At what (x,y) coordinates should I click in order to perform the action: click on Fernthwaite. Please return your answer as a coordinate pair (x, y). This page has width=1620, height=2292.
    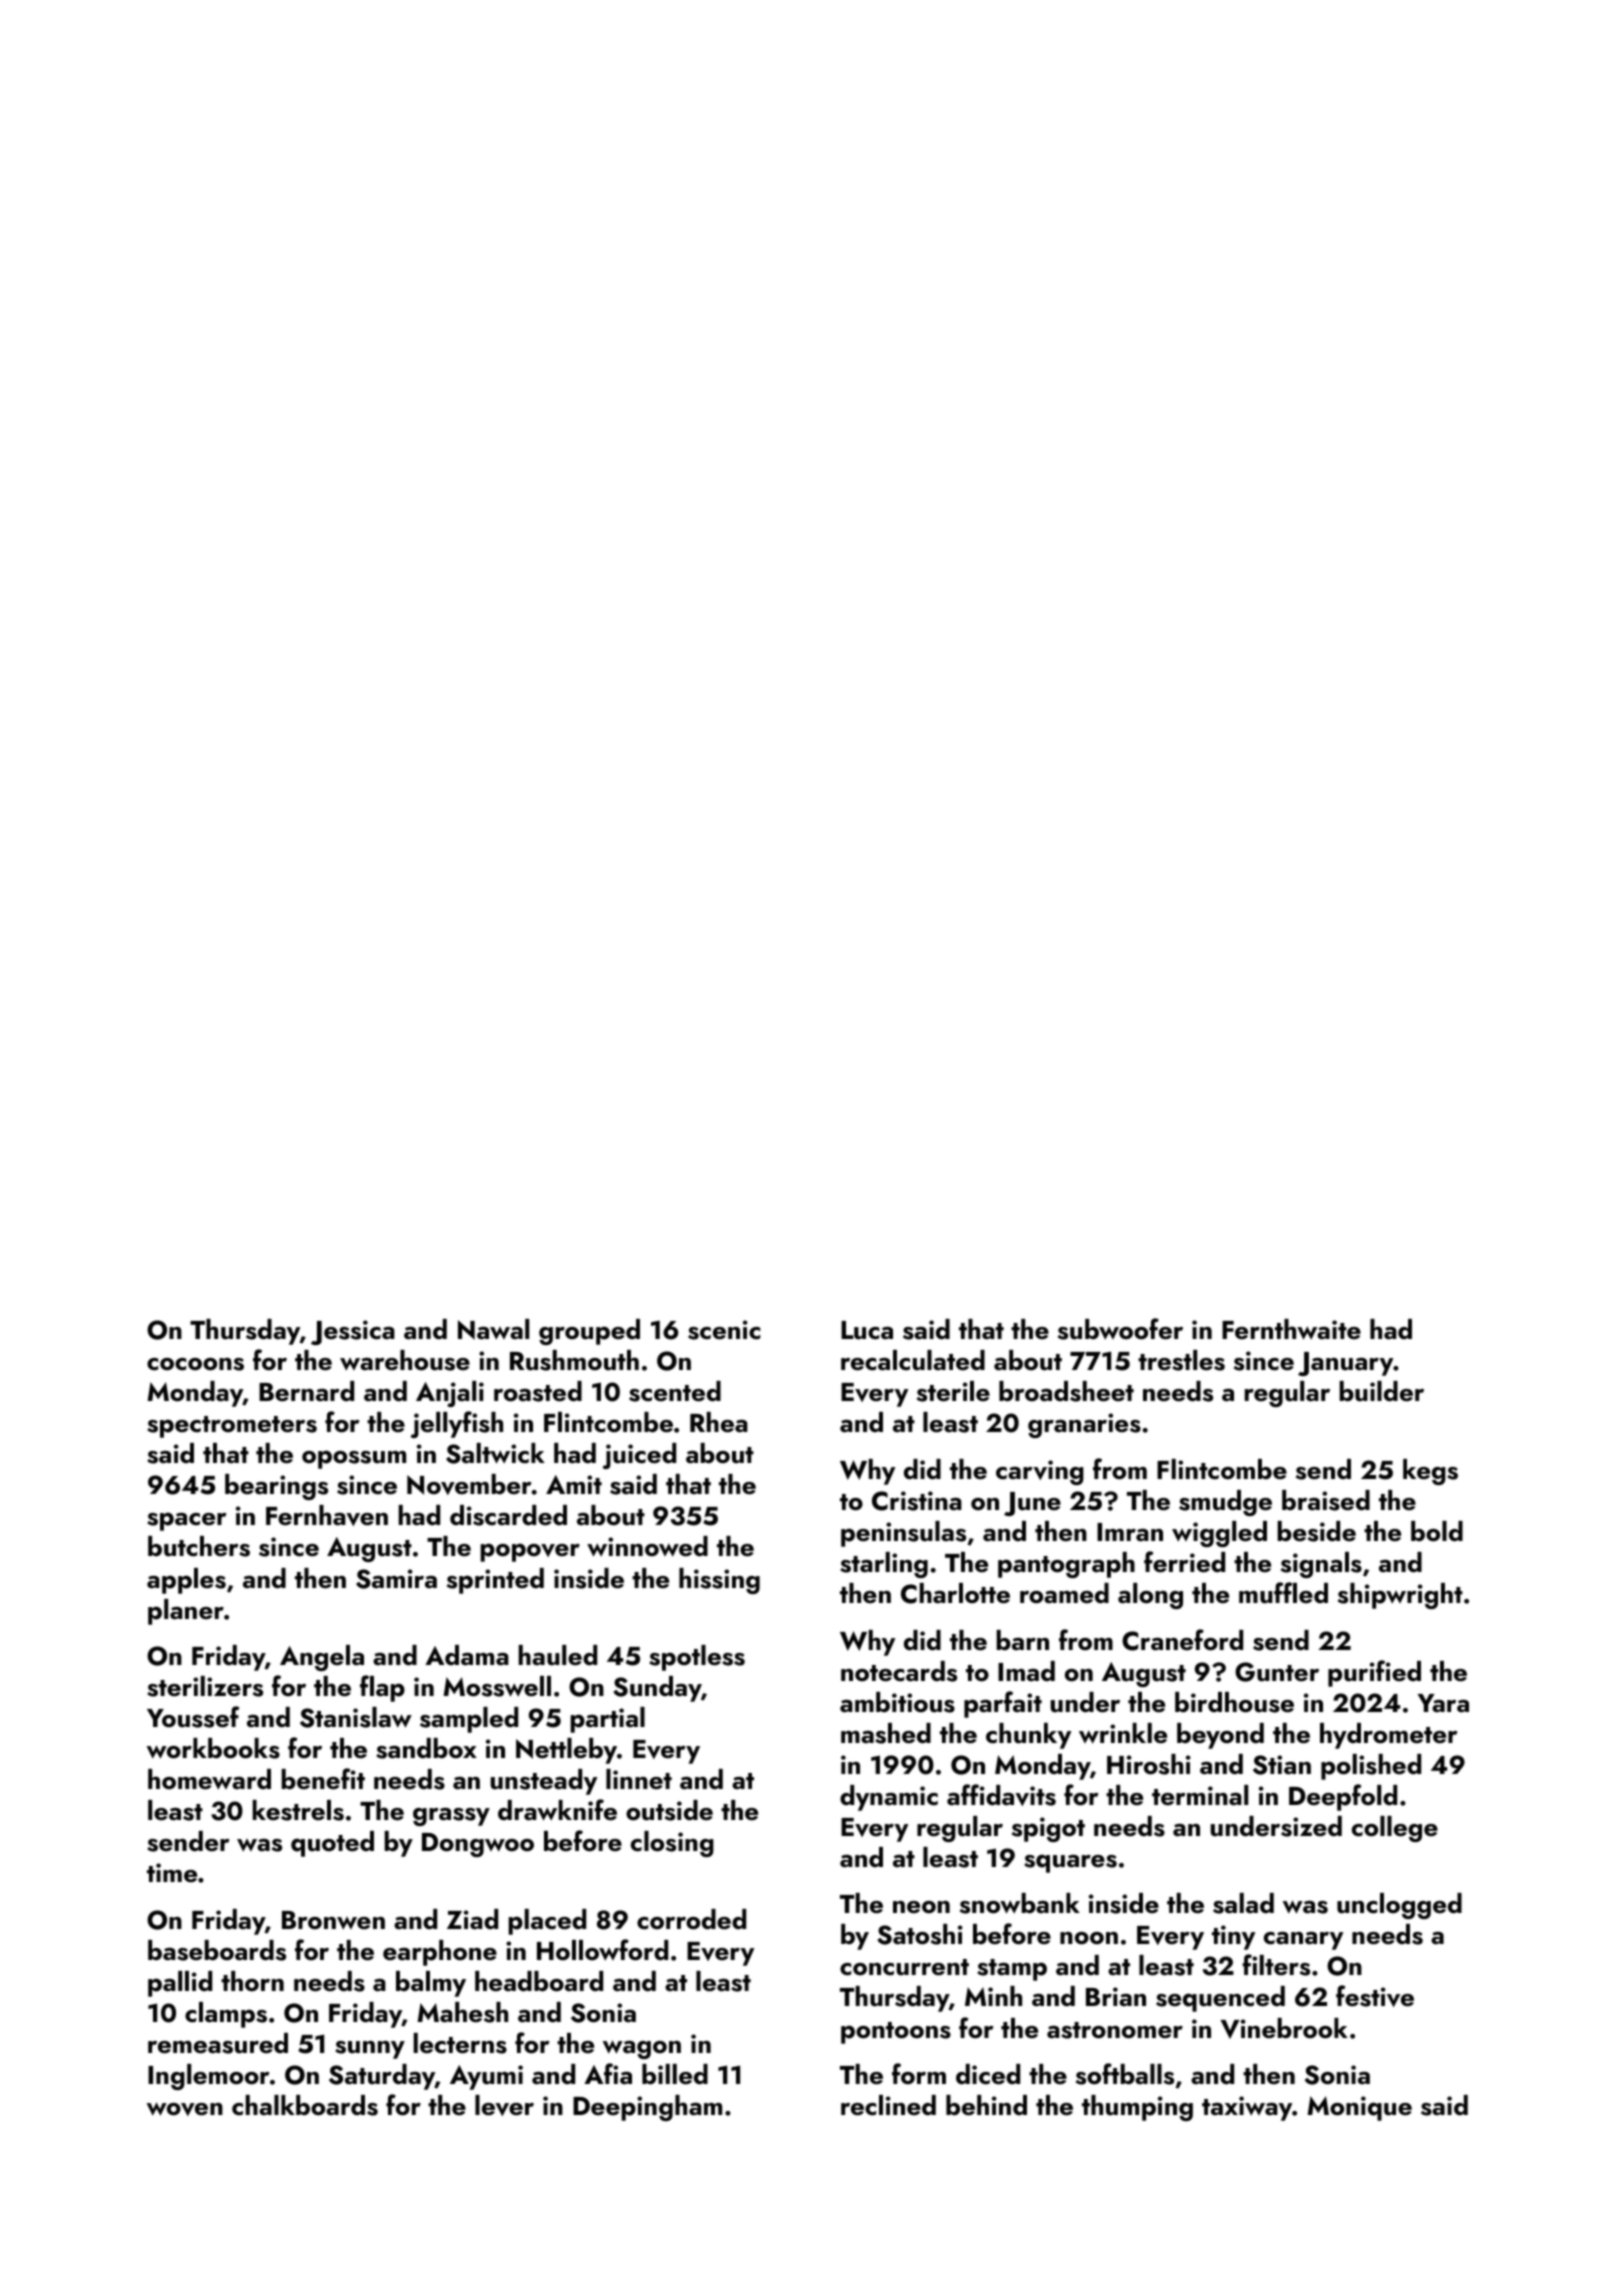
    Looking at the image, I should click on (1291, 1329).
